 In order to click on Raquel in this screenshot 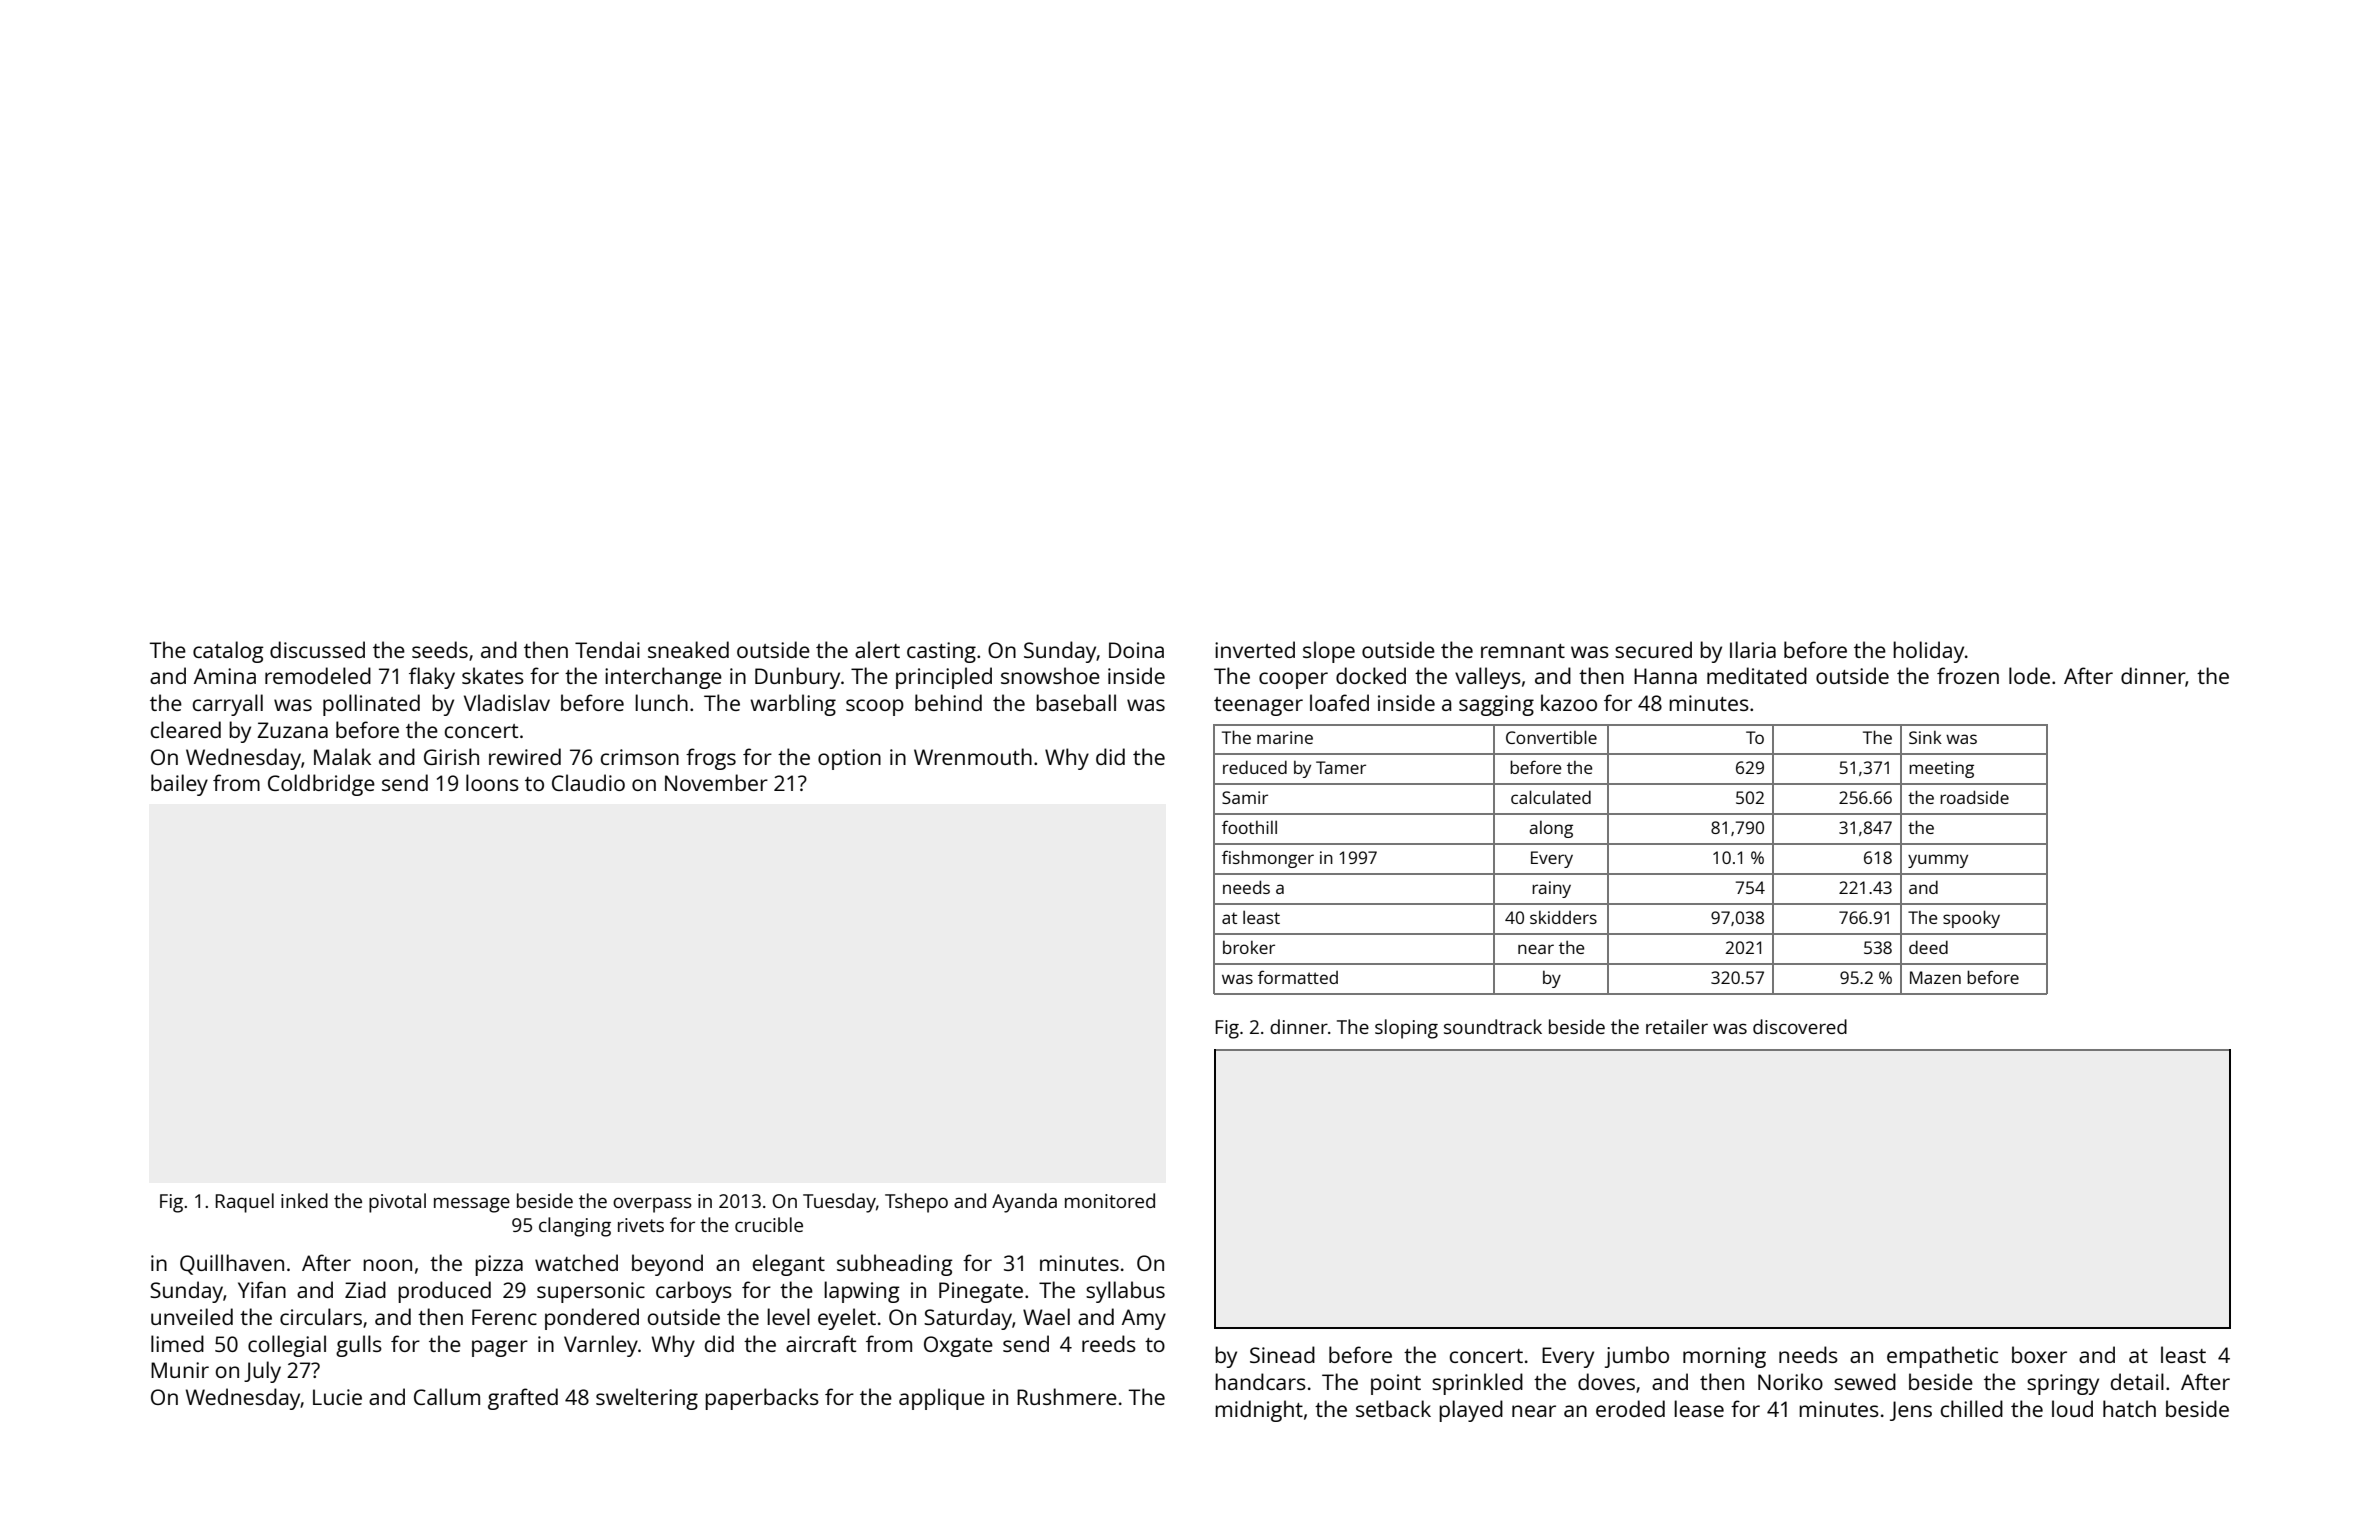, I will do `click(245, 1203)`.
